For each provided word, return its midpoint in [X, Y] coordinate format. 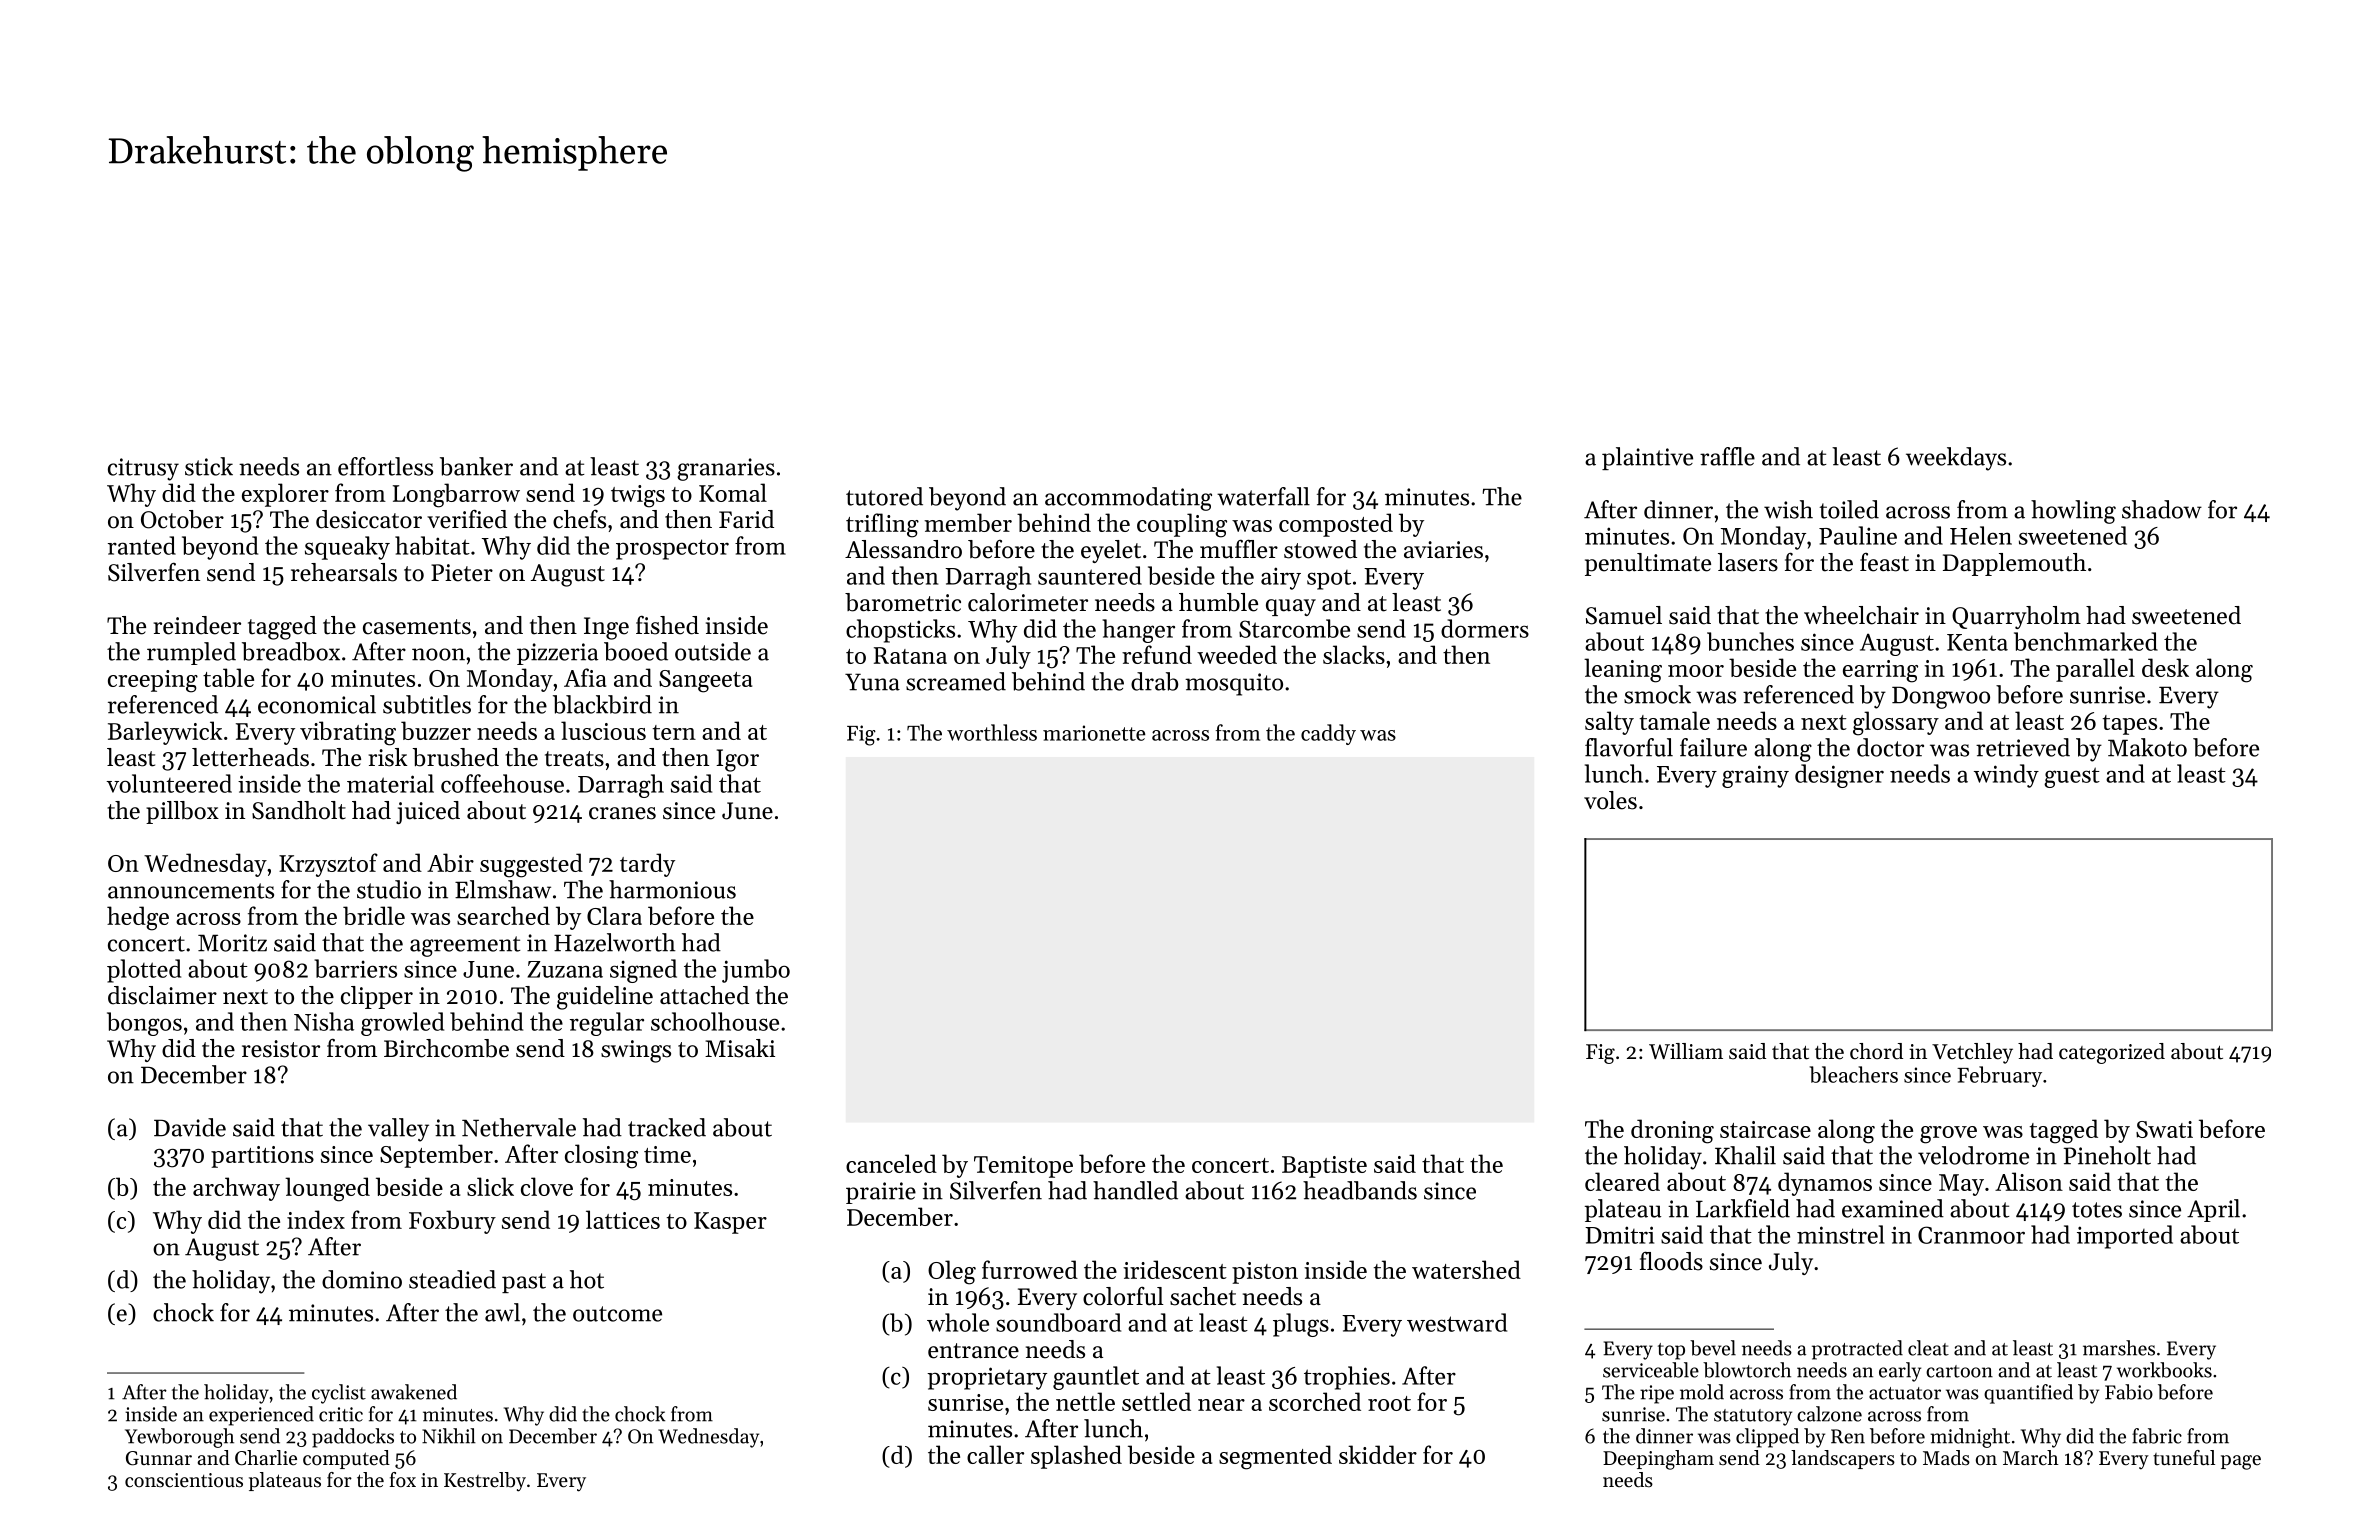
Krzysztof [328, 865]
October [182, 519]
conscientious [184, 1480]
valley [398, 1130]
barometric [903, 602]
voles [1610, 800]
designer [1839, 776]
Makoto [2147, 747]
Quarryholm [2016, 617]
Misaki [740, 1048]
